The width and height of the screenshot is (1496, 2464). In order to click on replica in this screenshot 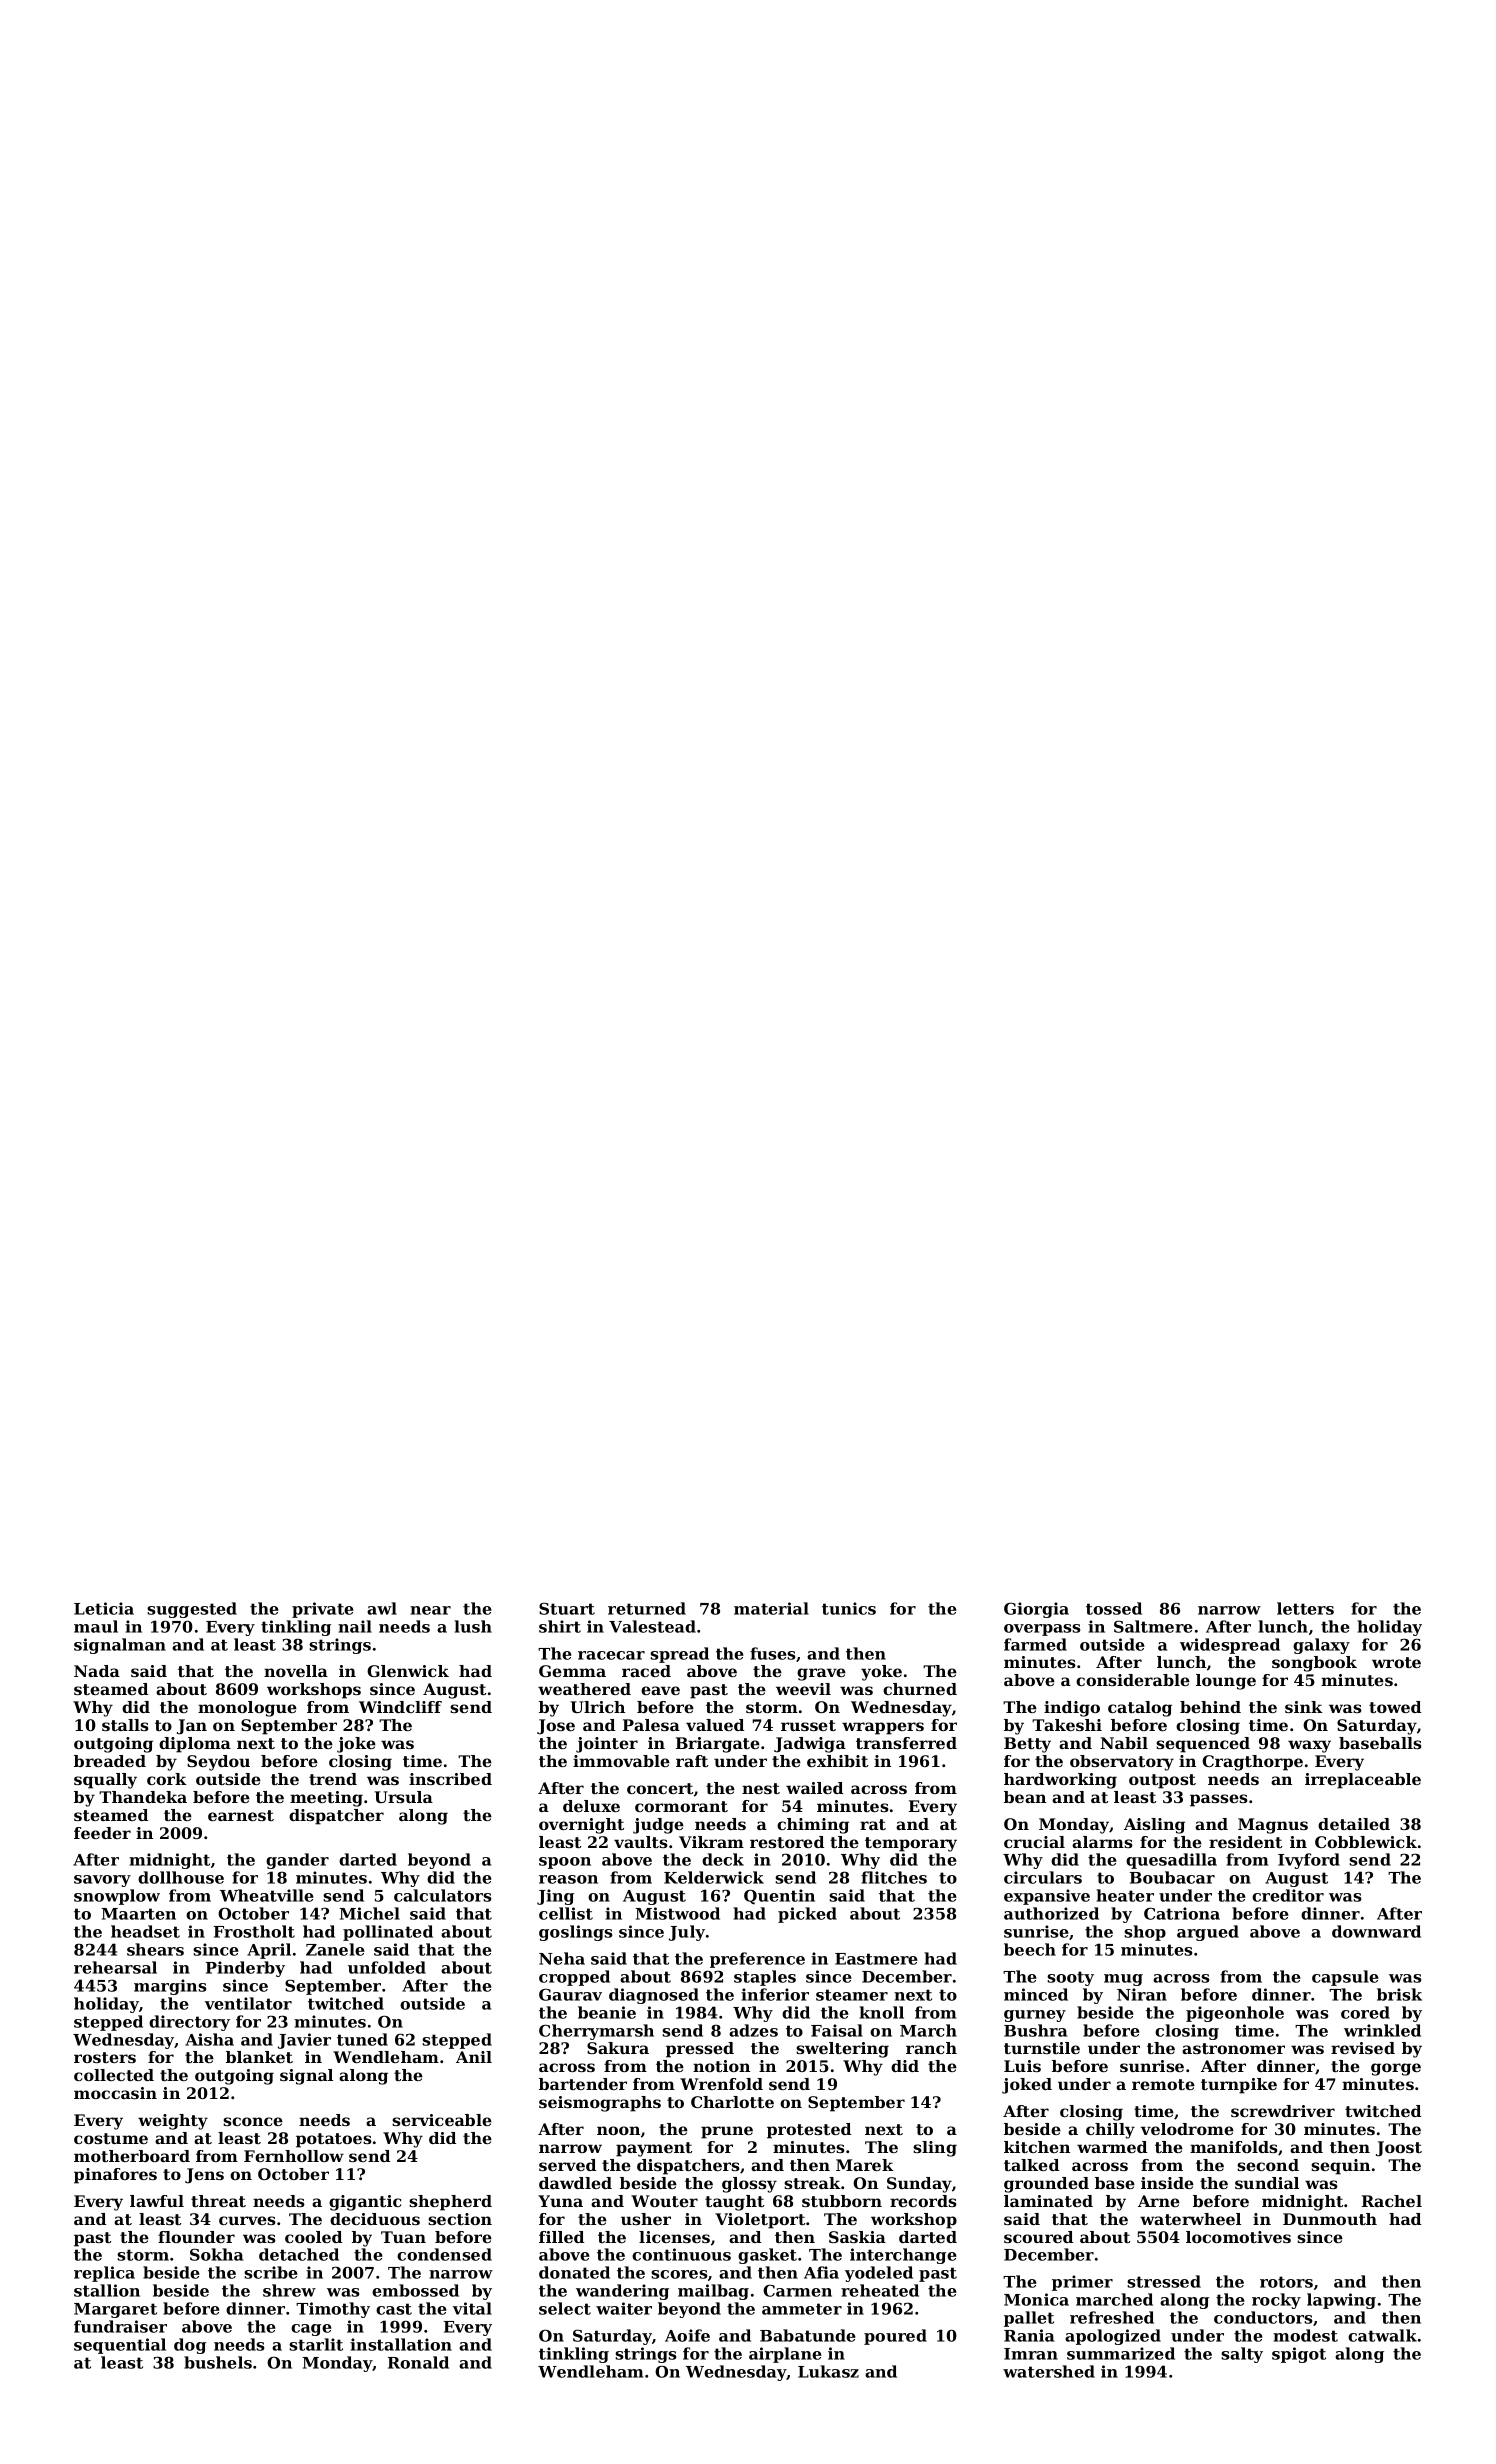, I will do `click(104, 2274)`.
